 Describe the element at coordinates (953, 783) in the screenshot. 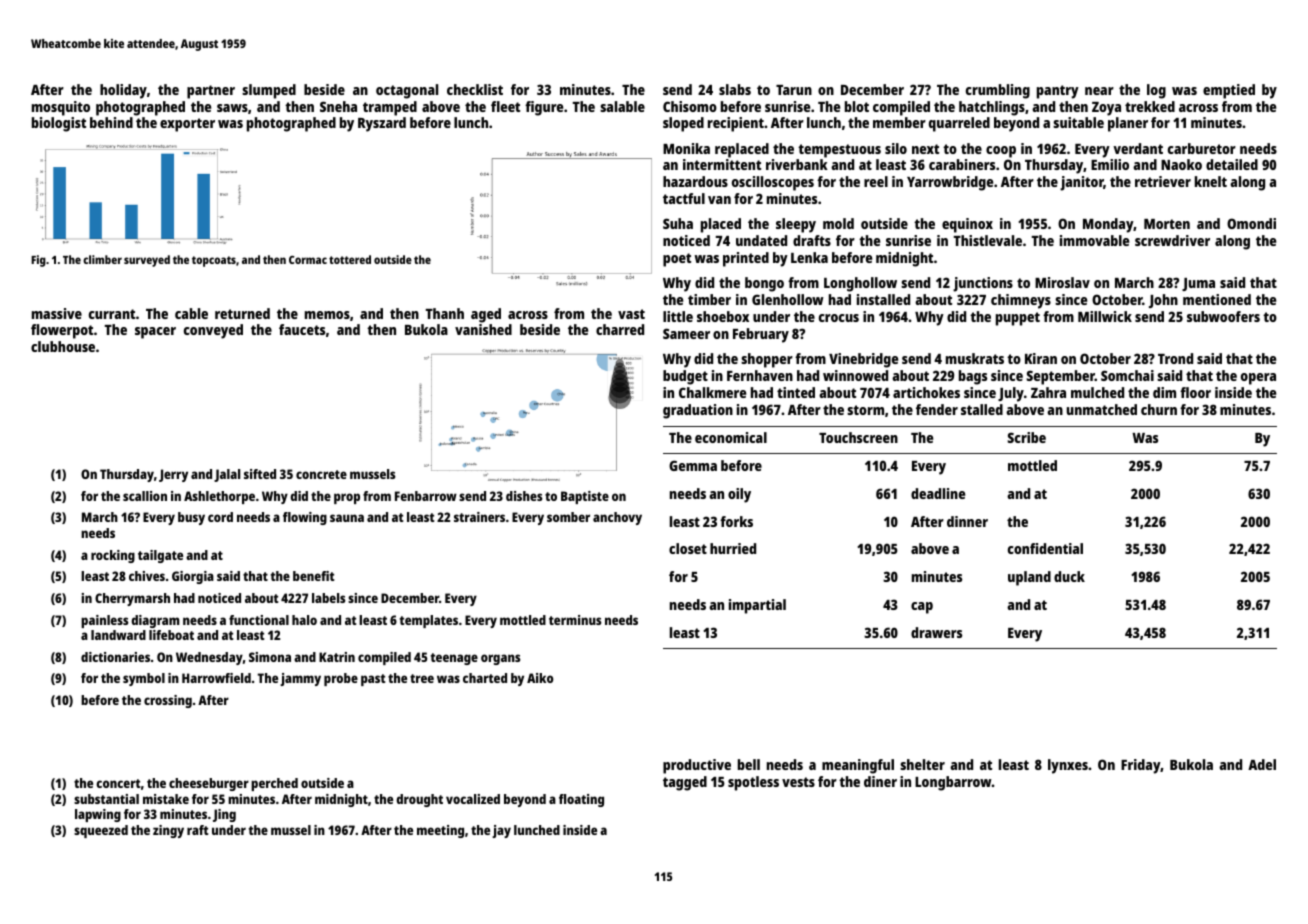

I see `Longbarrow` at that location.
